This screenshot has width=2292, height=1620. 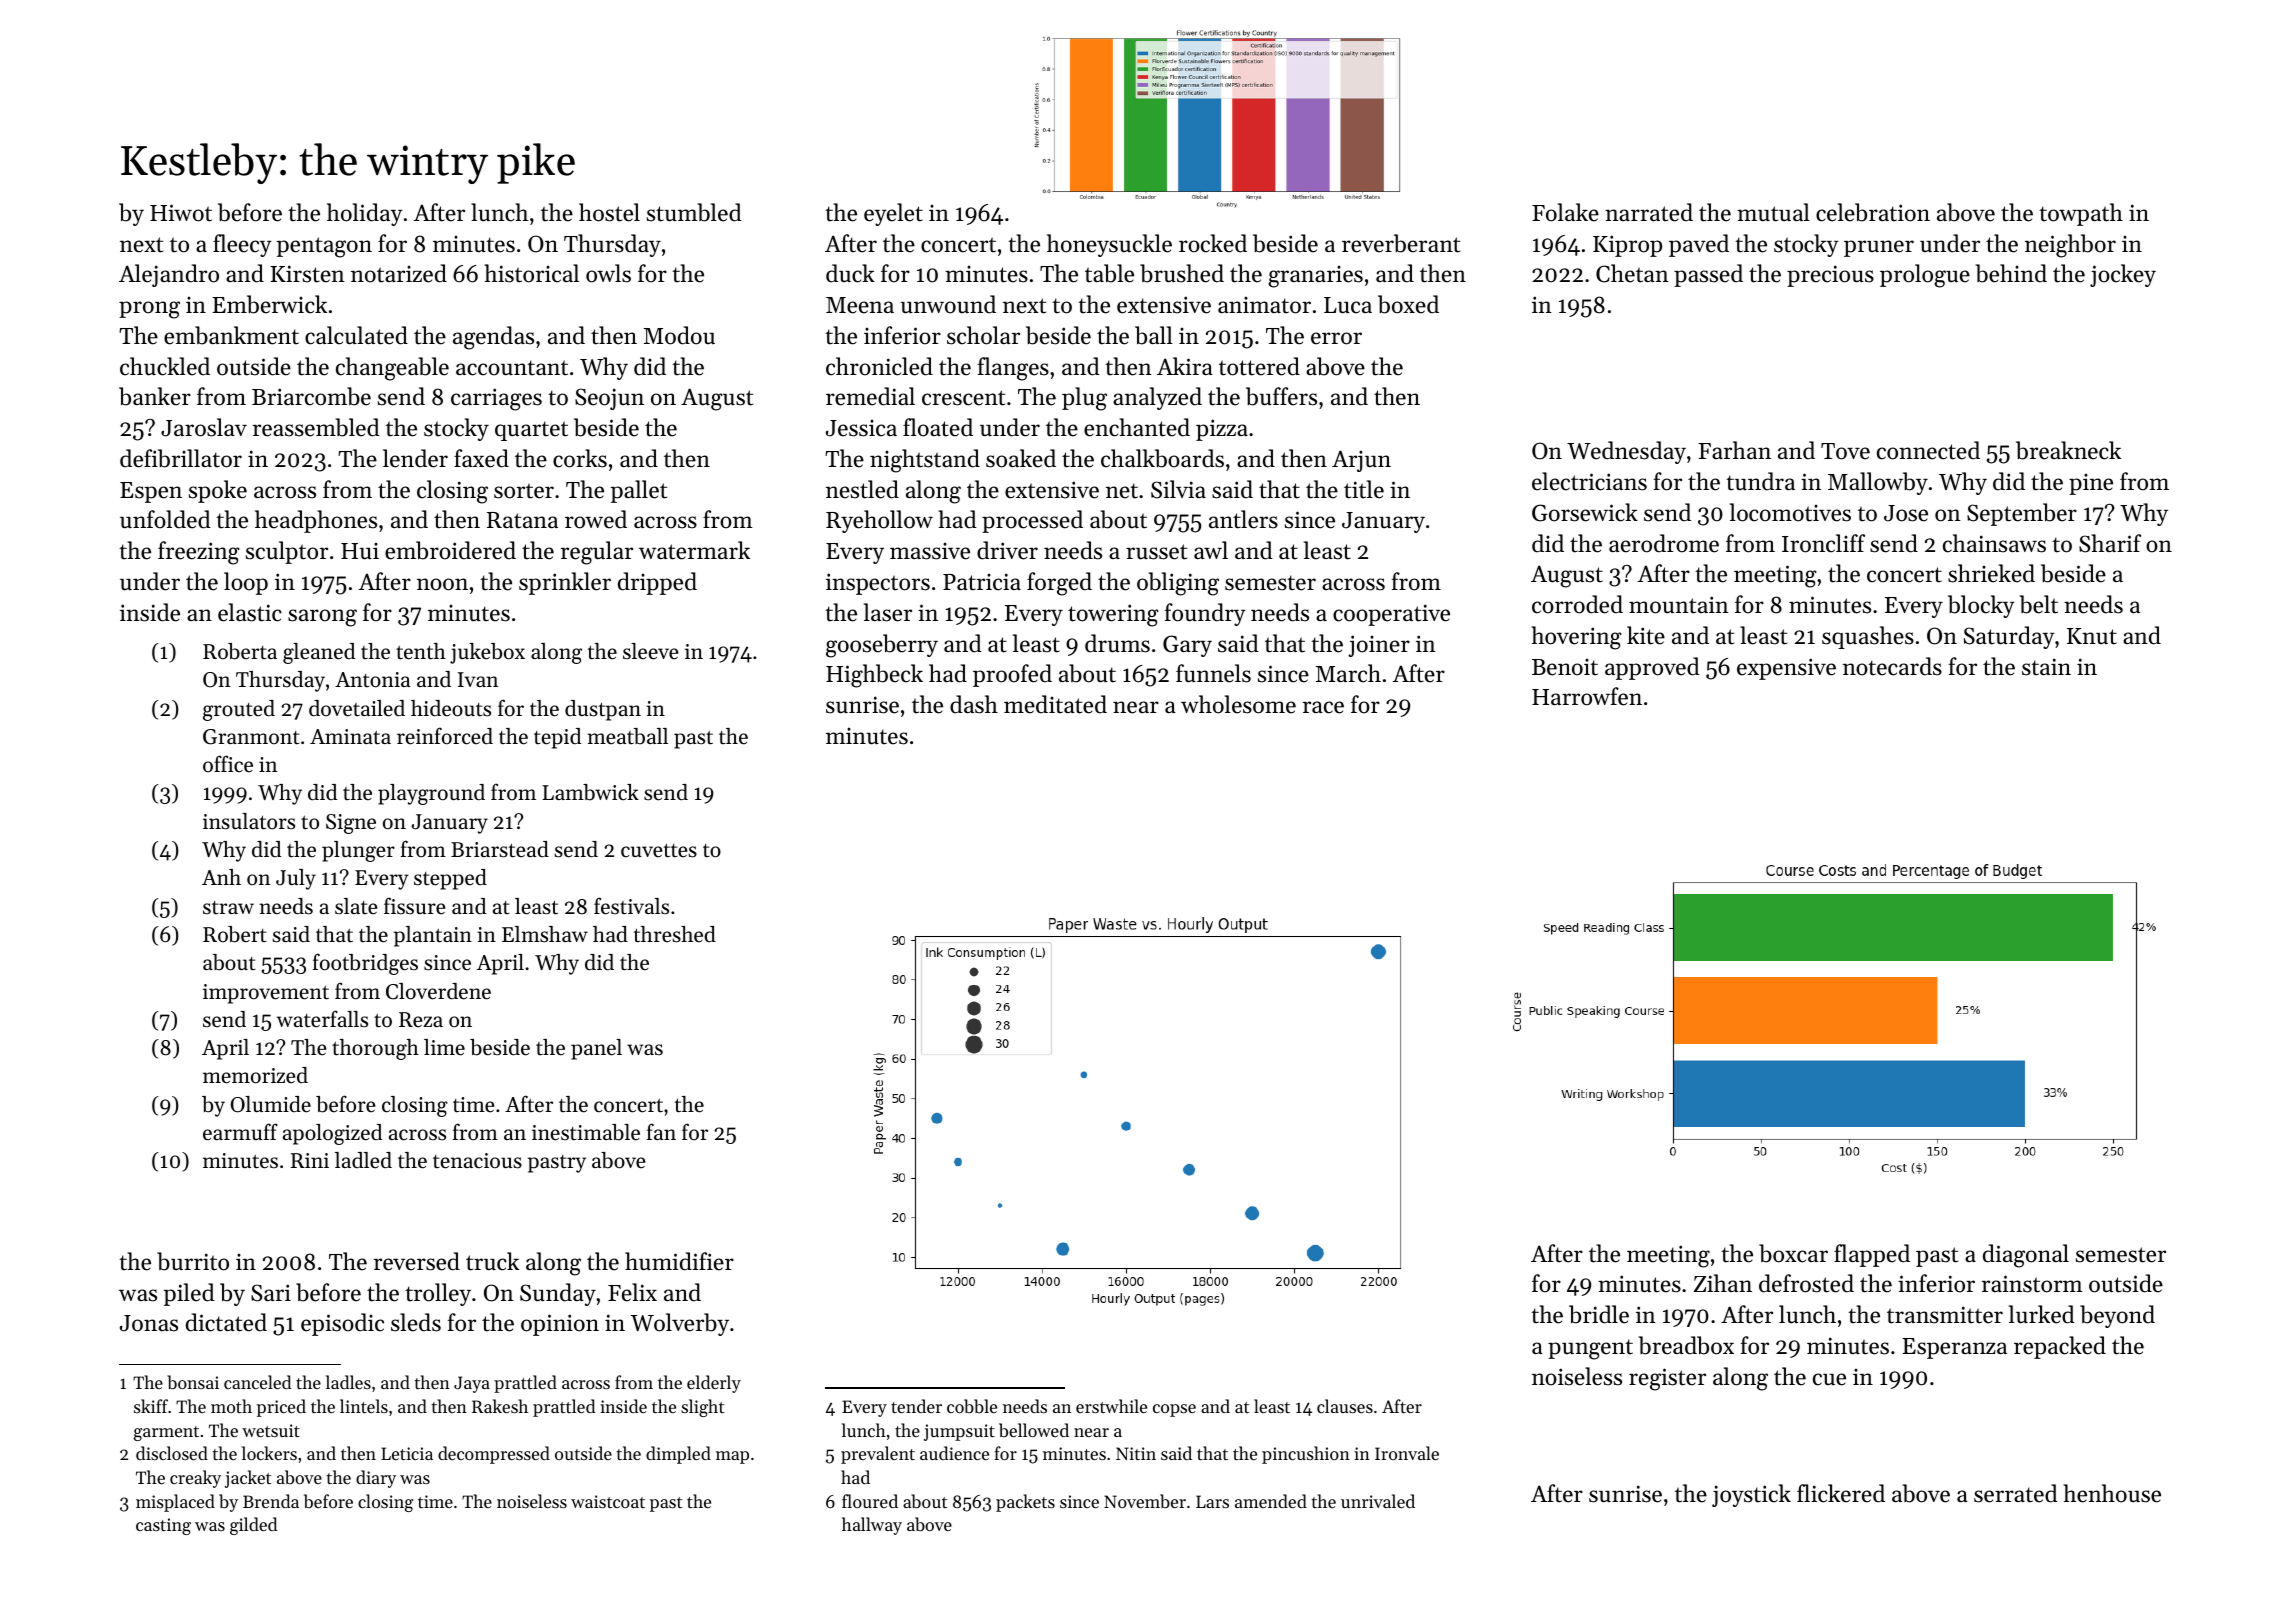 What do you see at coordinates (2092, 636) in the screenshot?
I see `Knut` at bounding box center [2092, 636].
